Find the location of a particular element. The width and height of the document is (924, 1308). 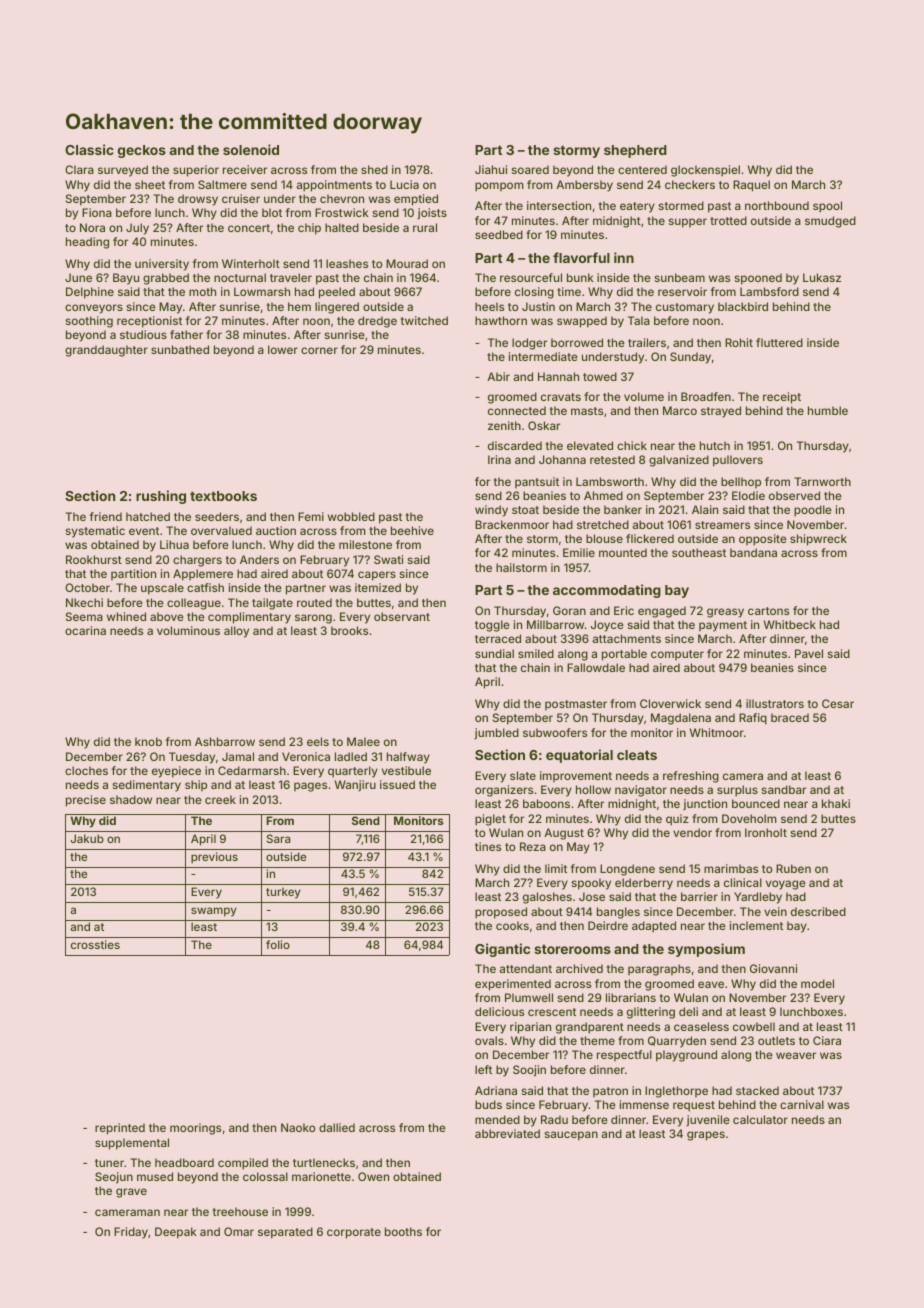

Jiahui is located at coordinates (491, 169).
